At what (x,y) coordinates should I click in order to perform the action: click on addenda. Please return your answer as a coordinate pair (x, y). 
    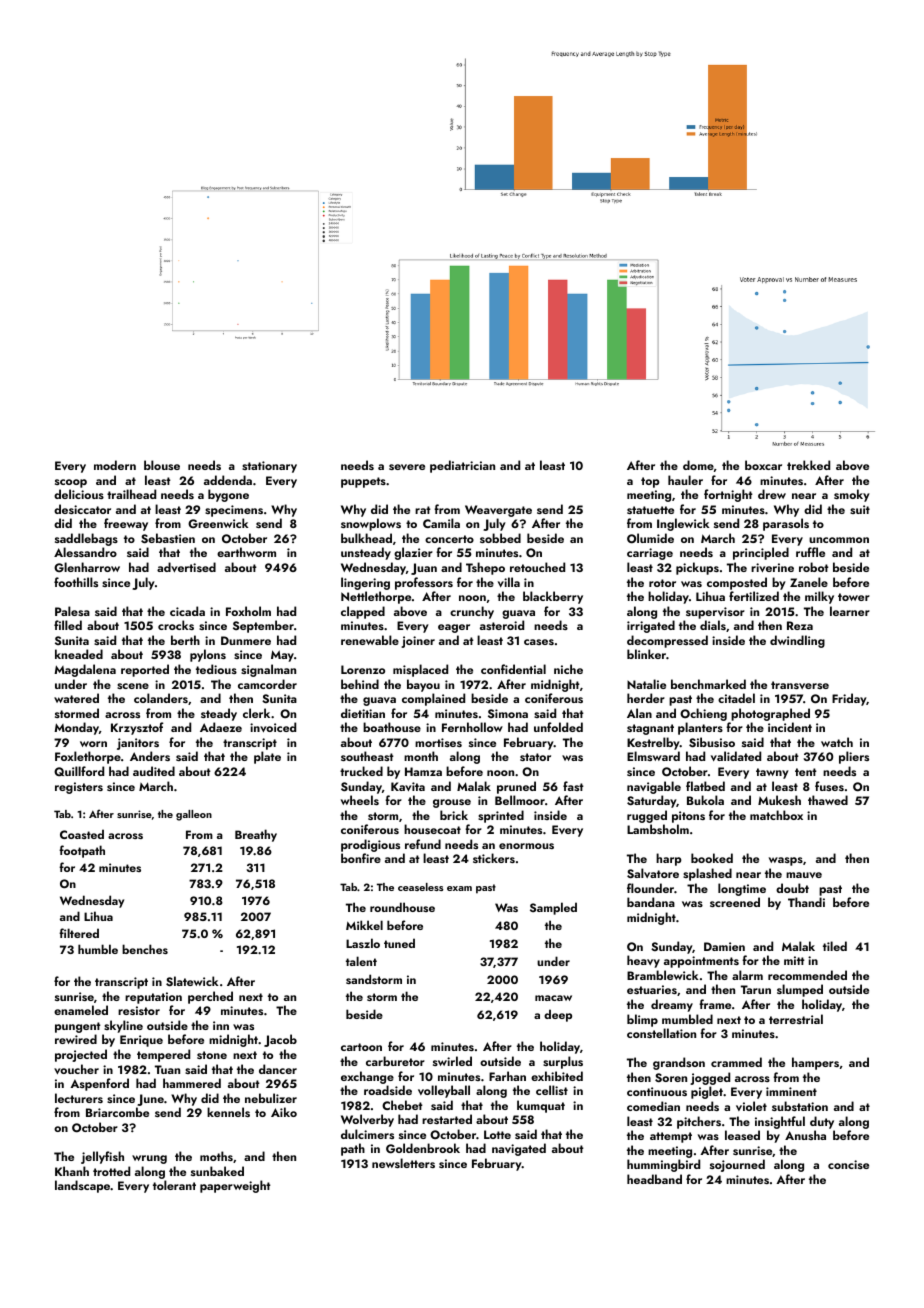
    Looking at the image, I should click on (228, 480).
